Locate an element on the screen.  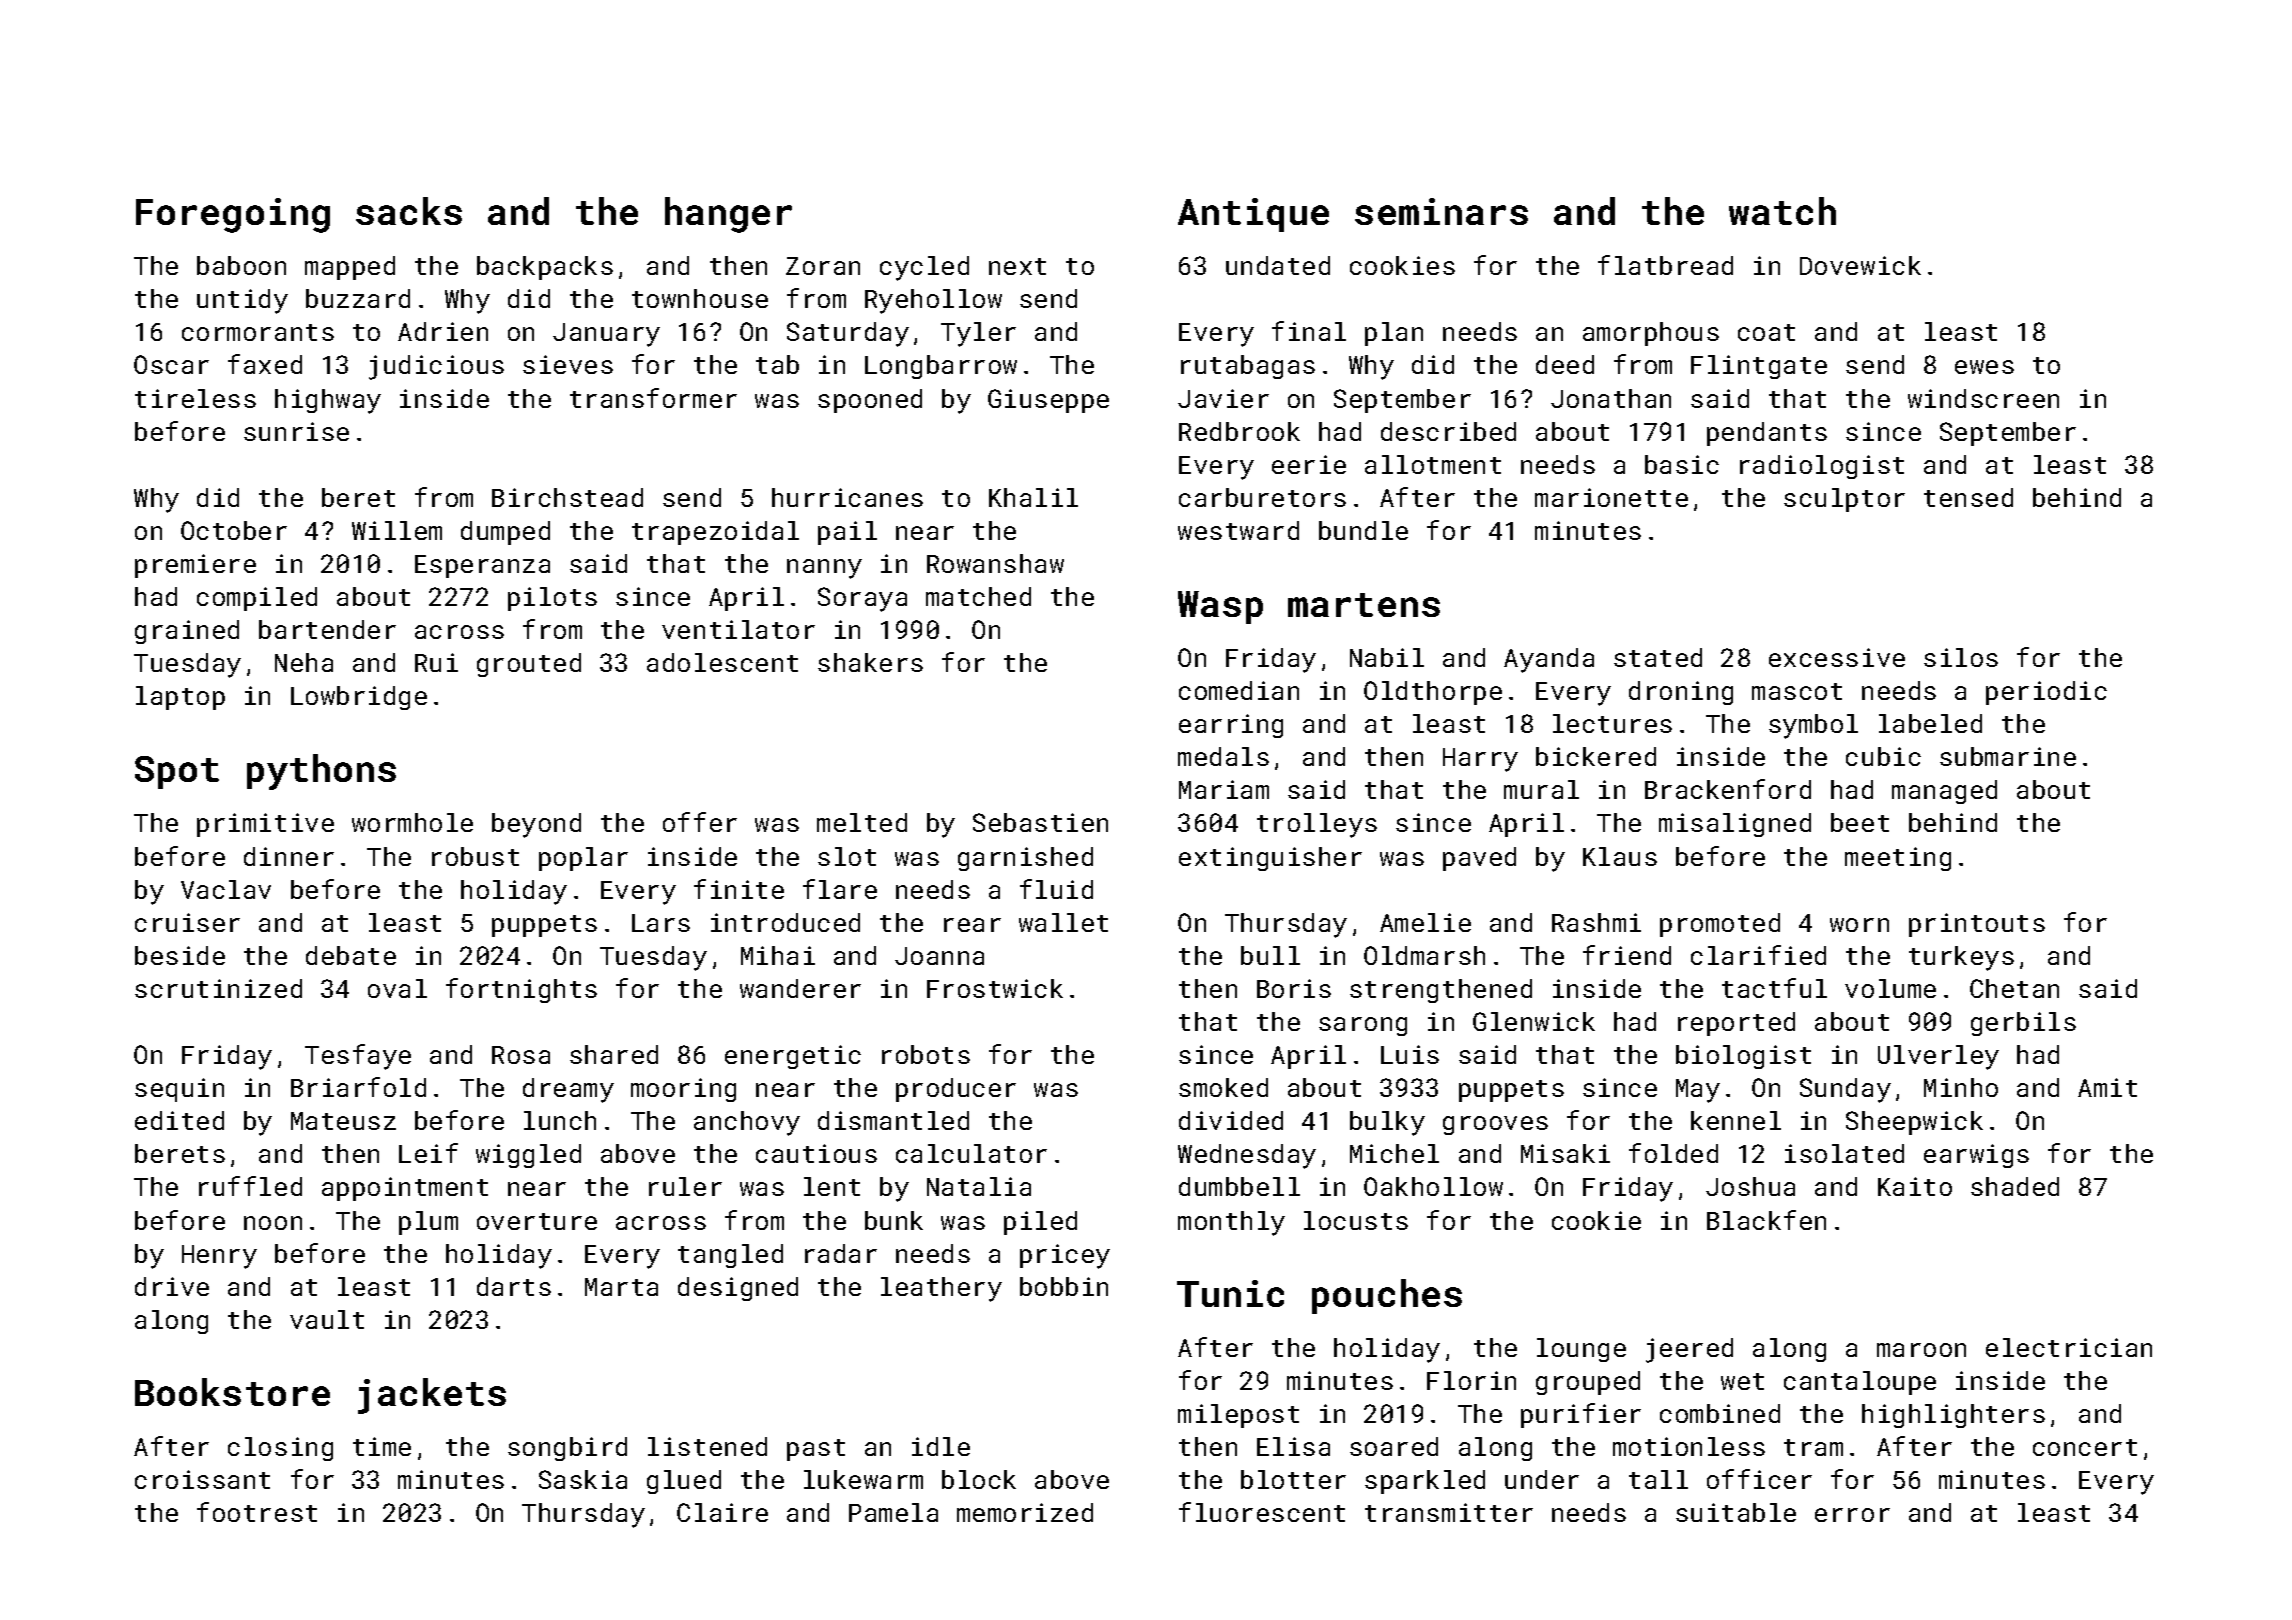
slot is located at coordinates (847, 856).
